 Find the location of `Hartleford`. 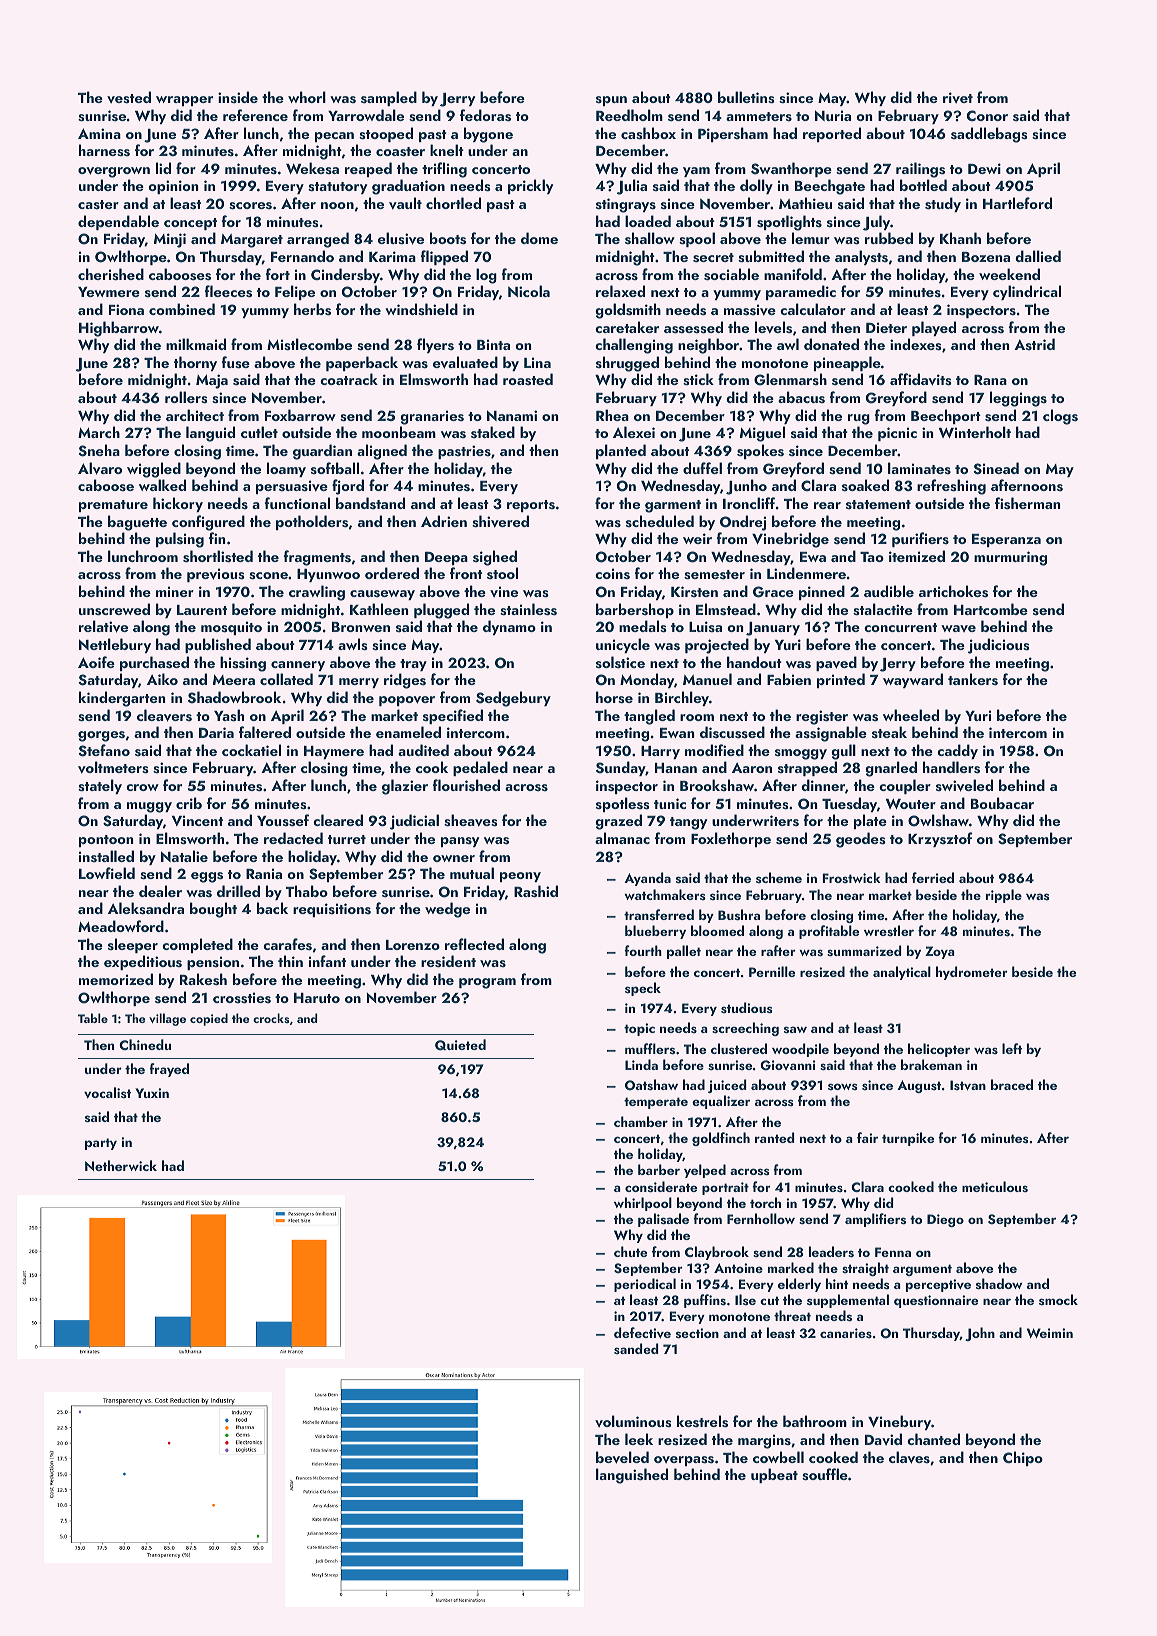

Hartleford is located at coordinates (1017, 203).
